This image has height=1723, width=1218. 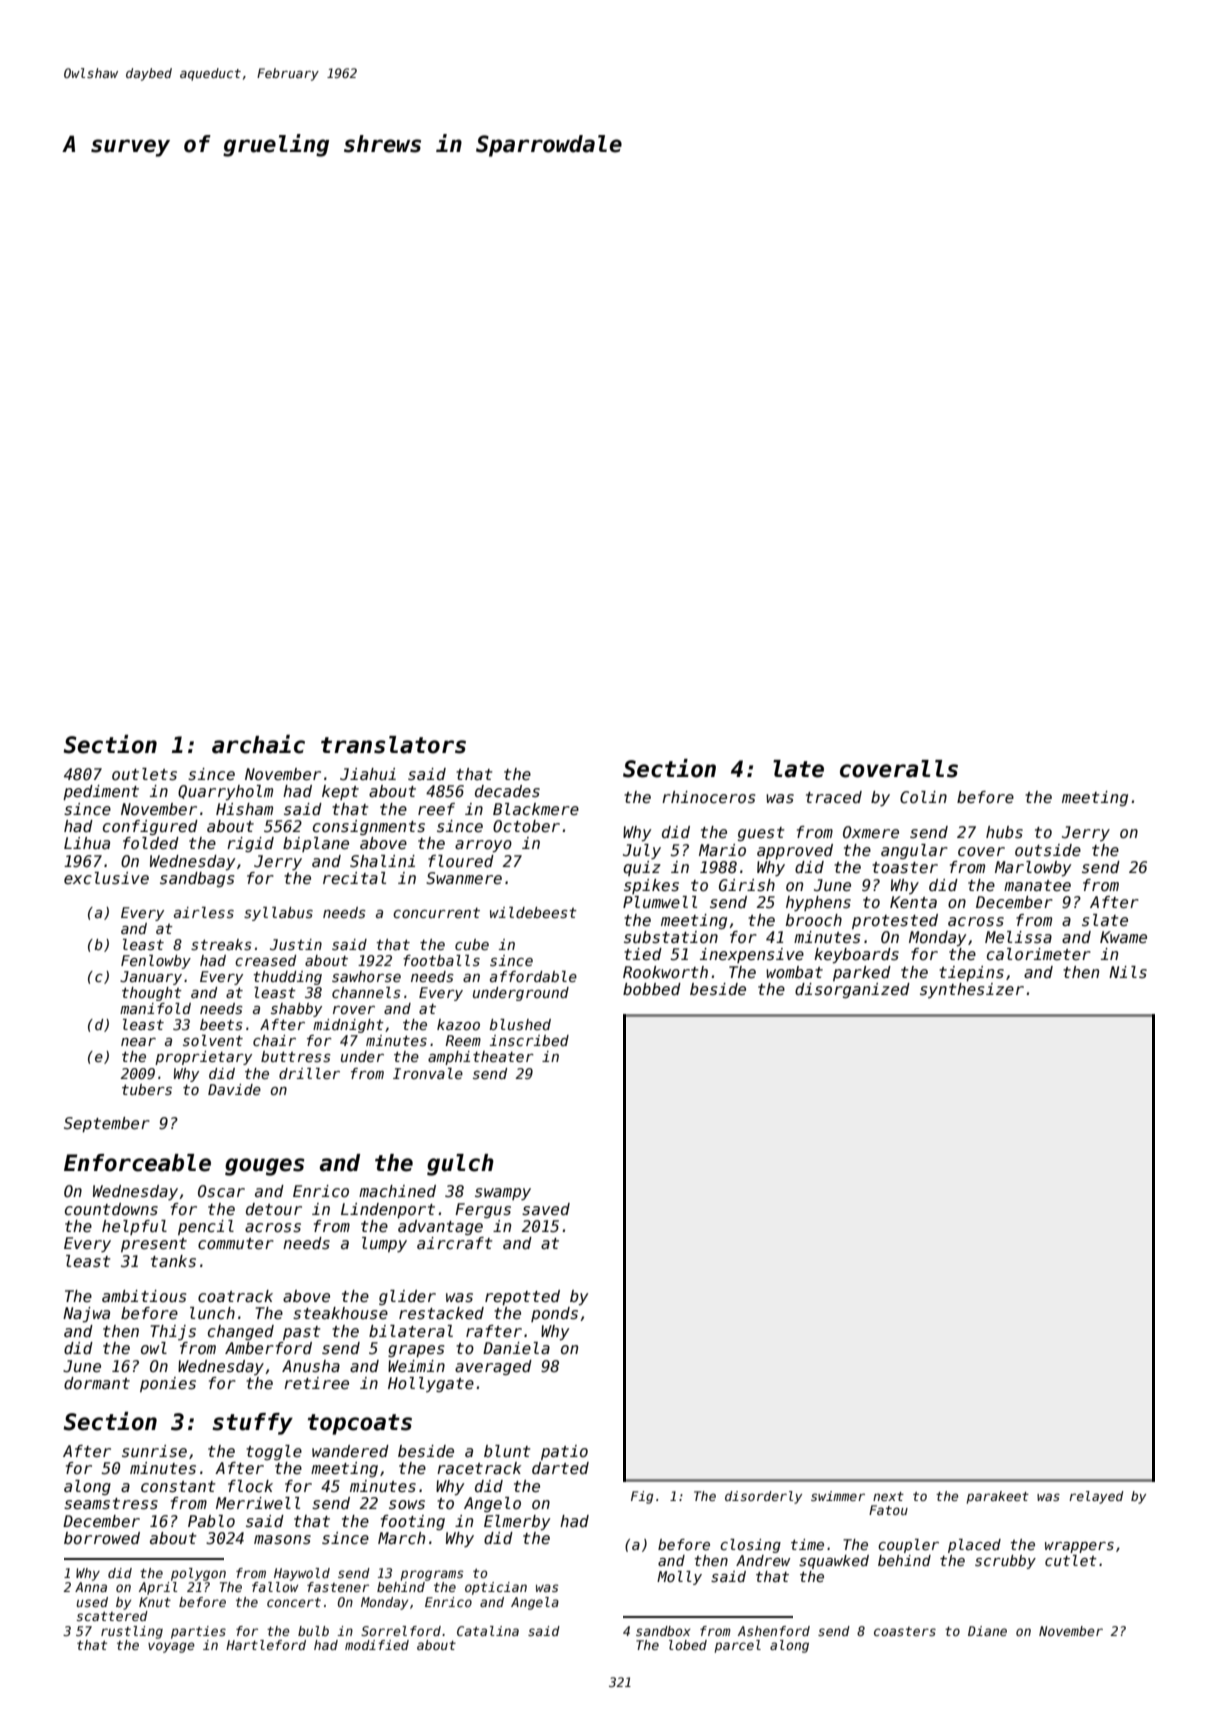 I want to click on gouges, so click(x=265, y=1167).
